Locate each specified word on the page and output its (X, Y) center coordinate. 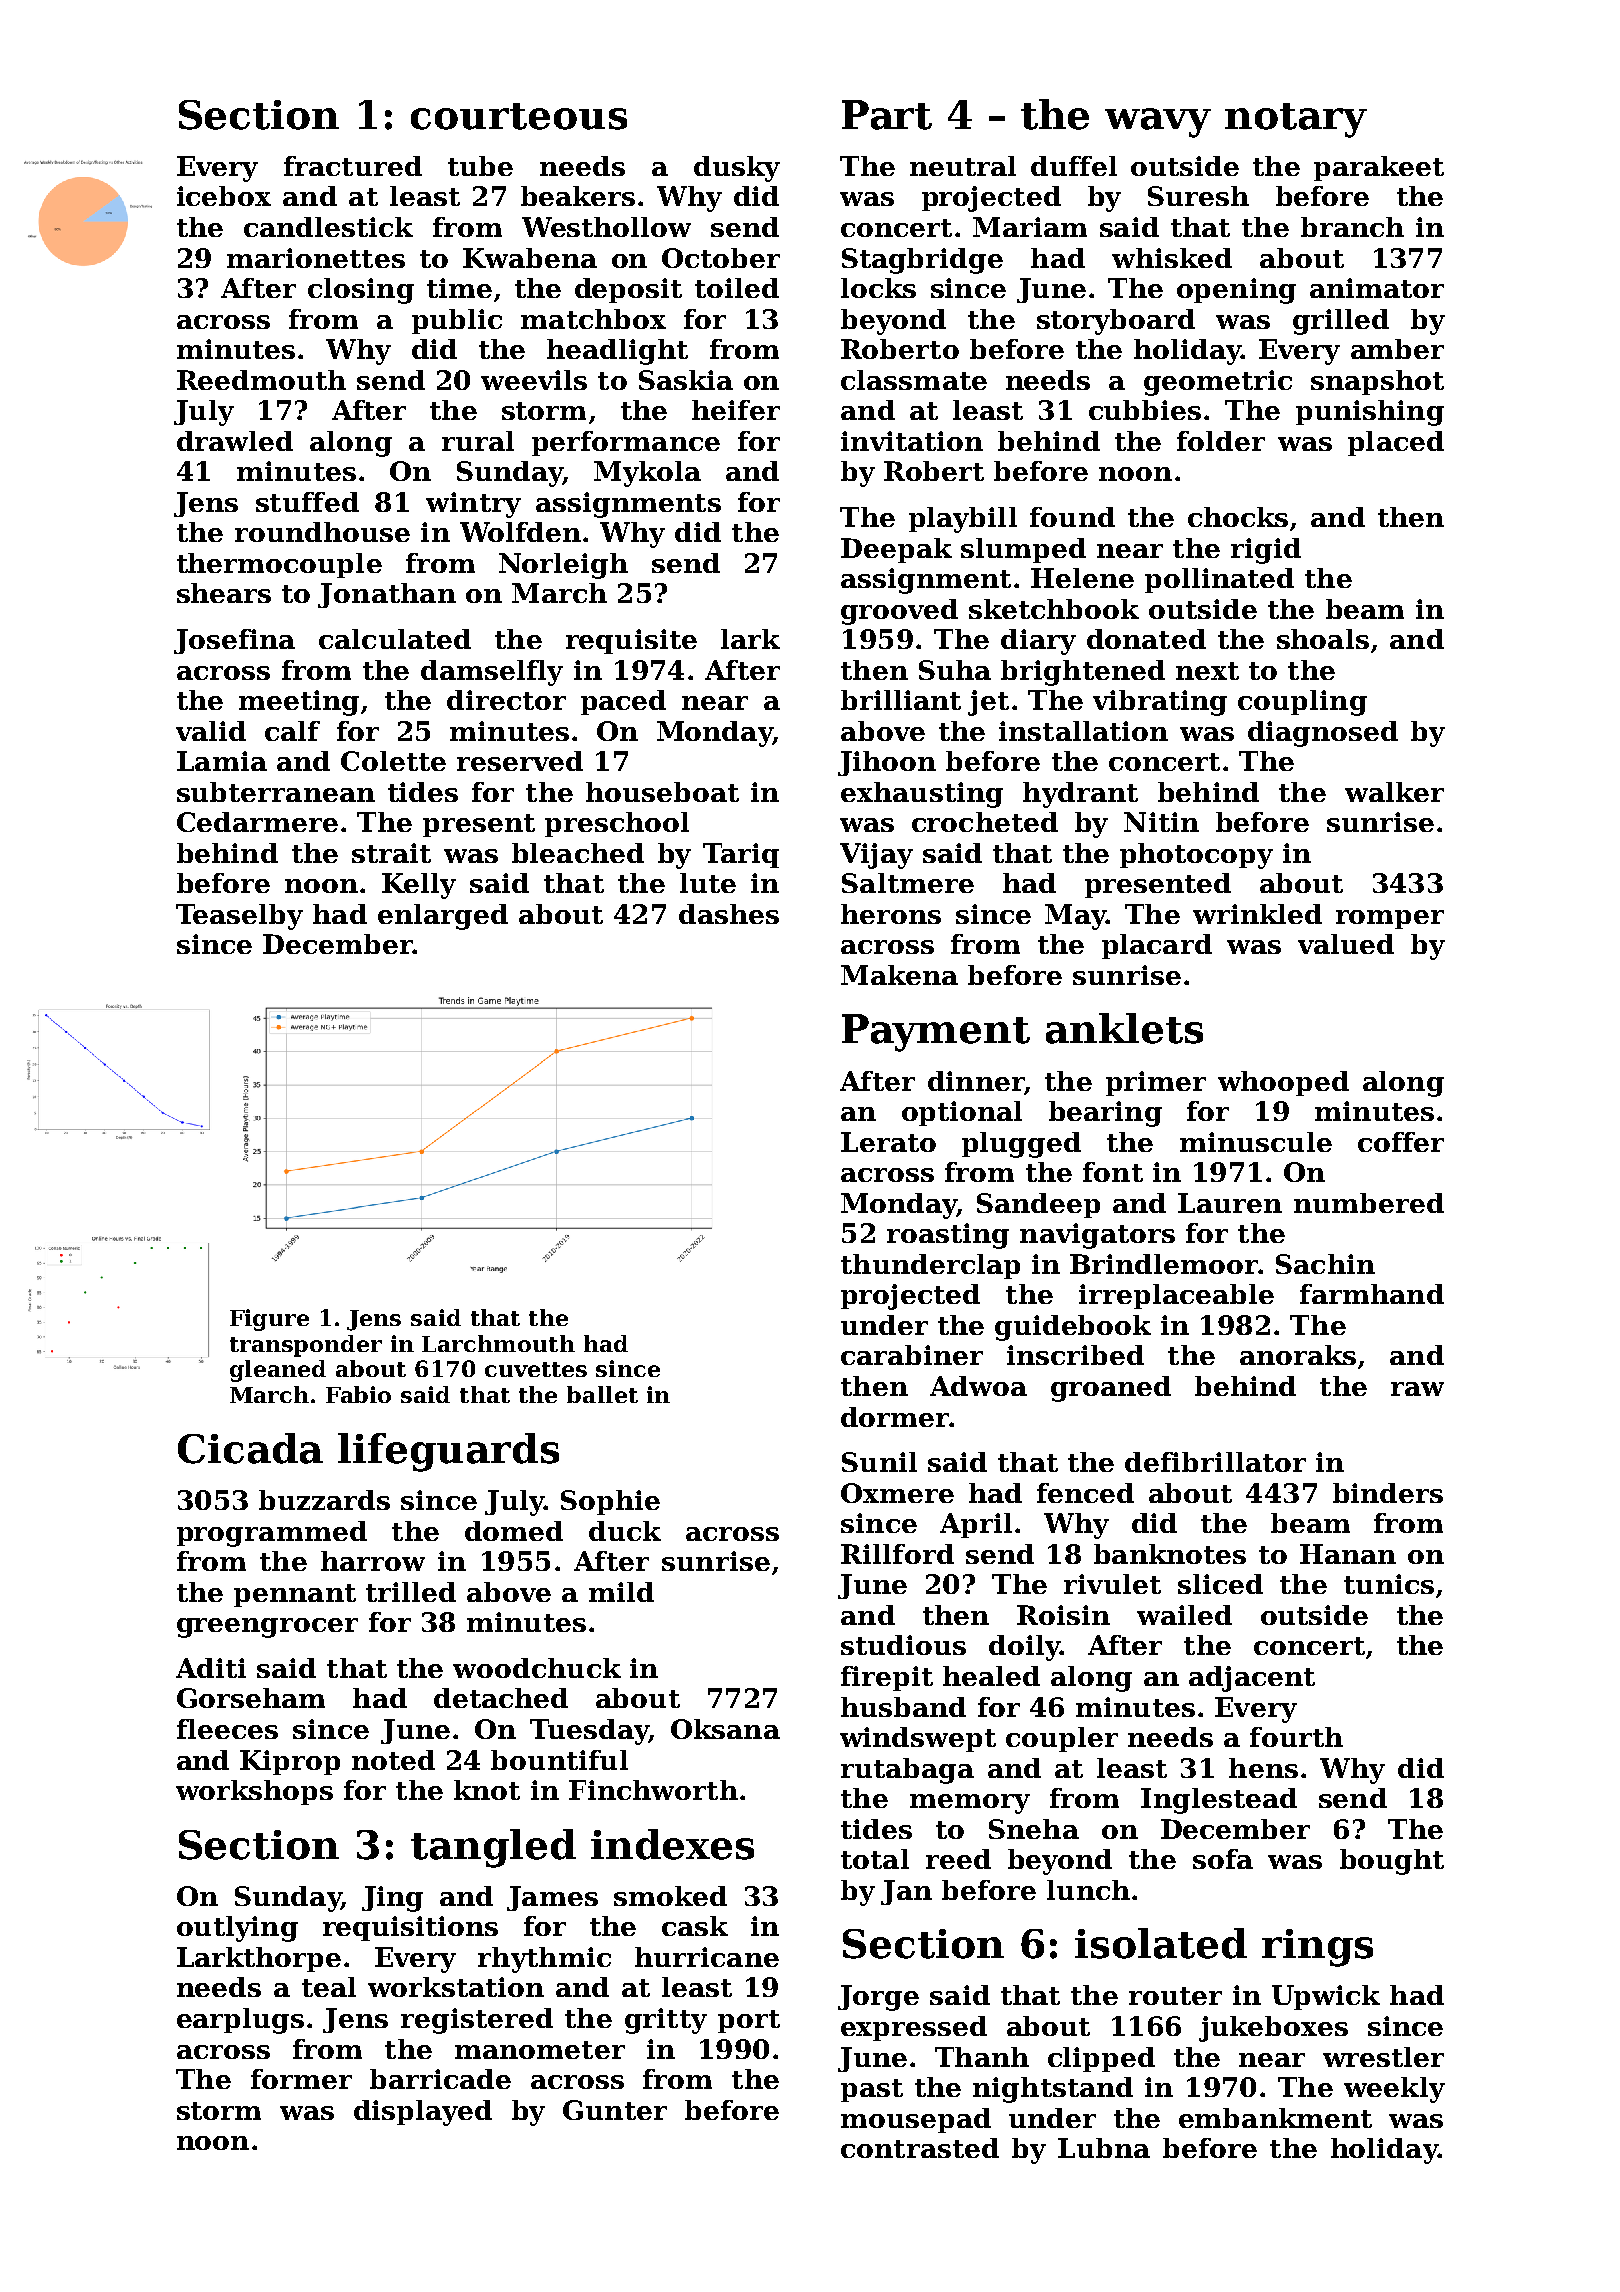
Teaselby (239, 917)
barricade (440, 2079)
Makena (899, 975)
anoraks (1298, 1355)
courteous (519, 116)
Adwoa (978, 1386)
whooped (1283, 1083)
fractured (353, 166)
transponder (306, 1346)
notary (1296, 120)
